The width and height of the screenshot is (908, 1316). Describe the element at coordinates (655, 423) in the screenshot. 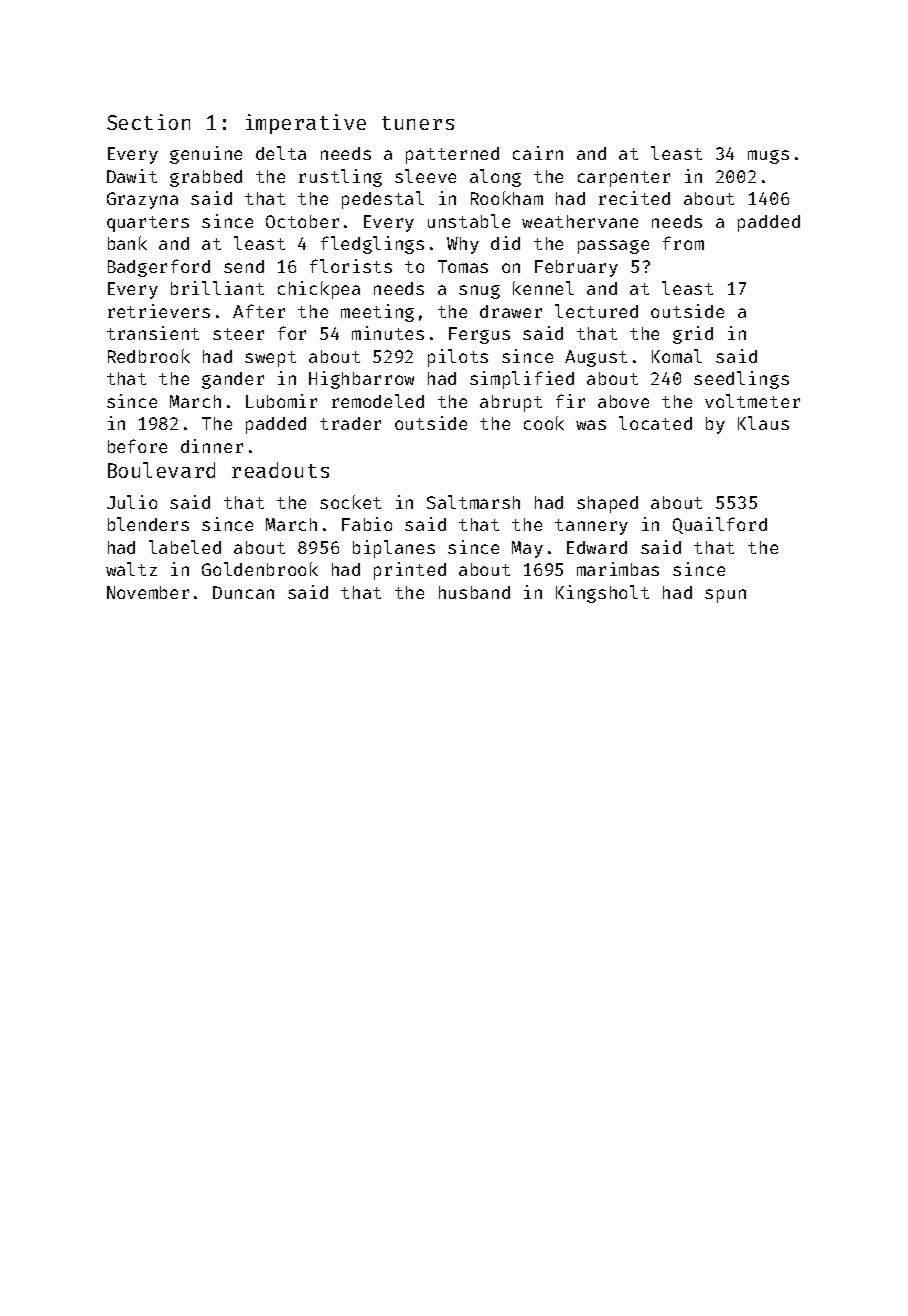

I see `located` at that location.
